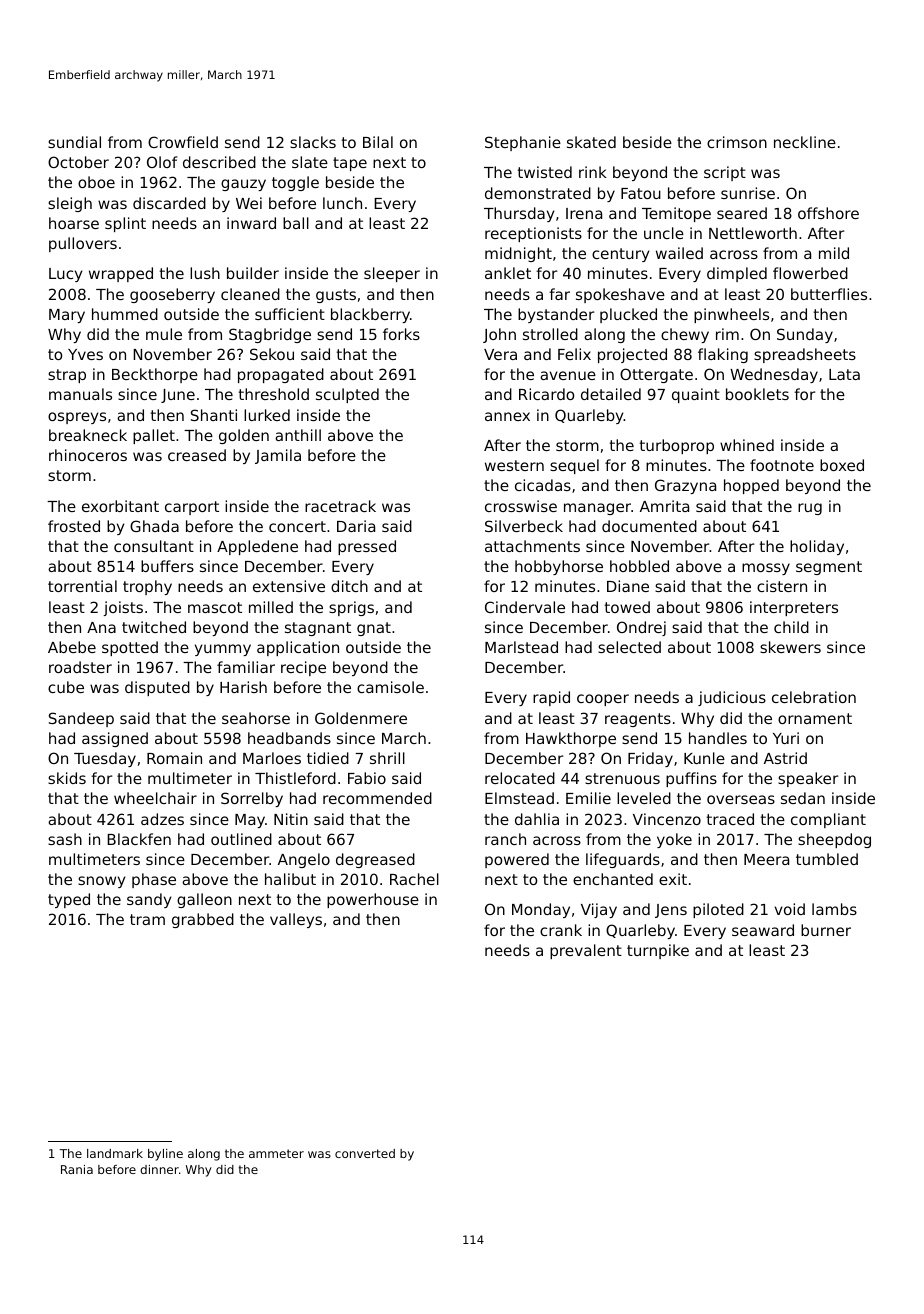 The image size is (924, 1314). I want to click on midnight, so click(518, 254).
